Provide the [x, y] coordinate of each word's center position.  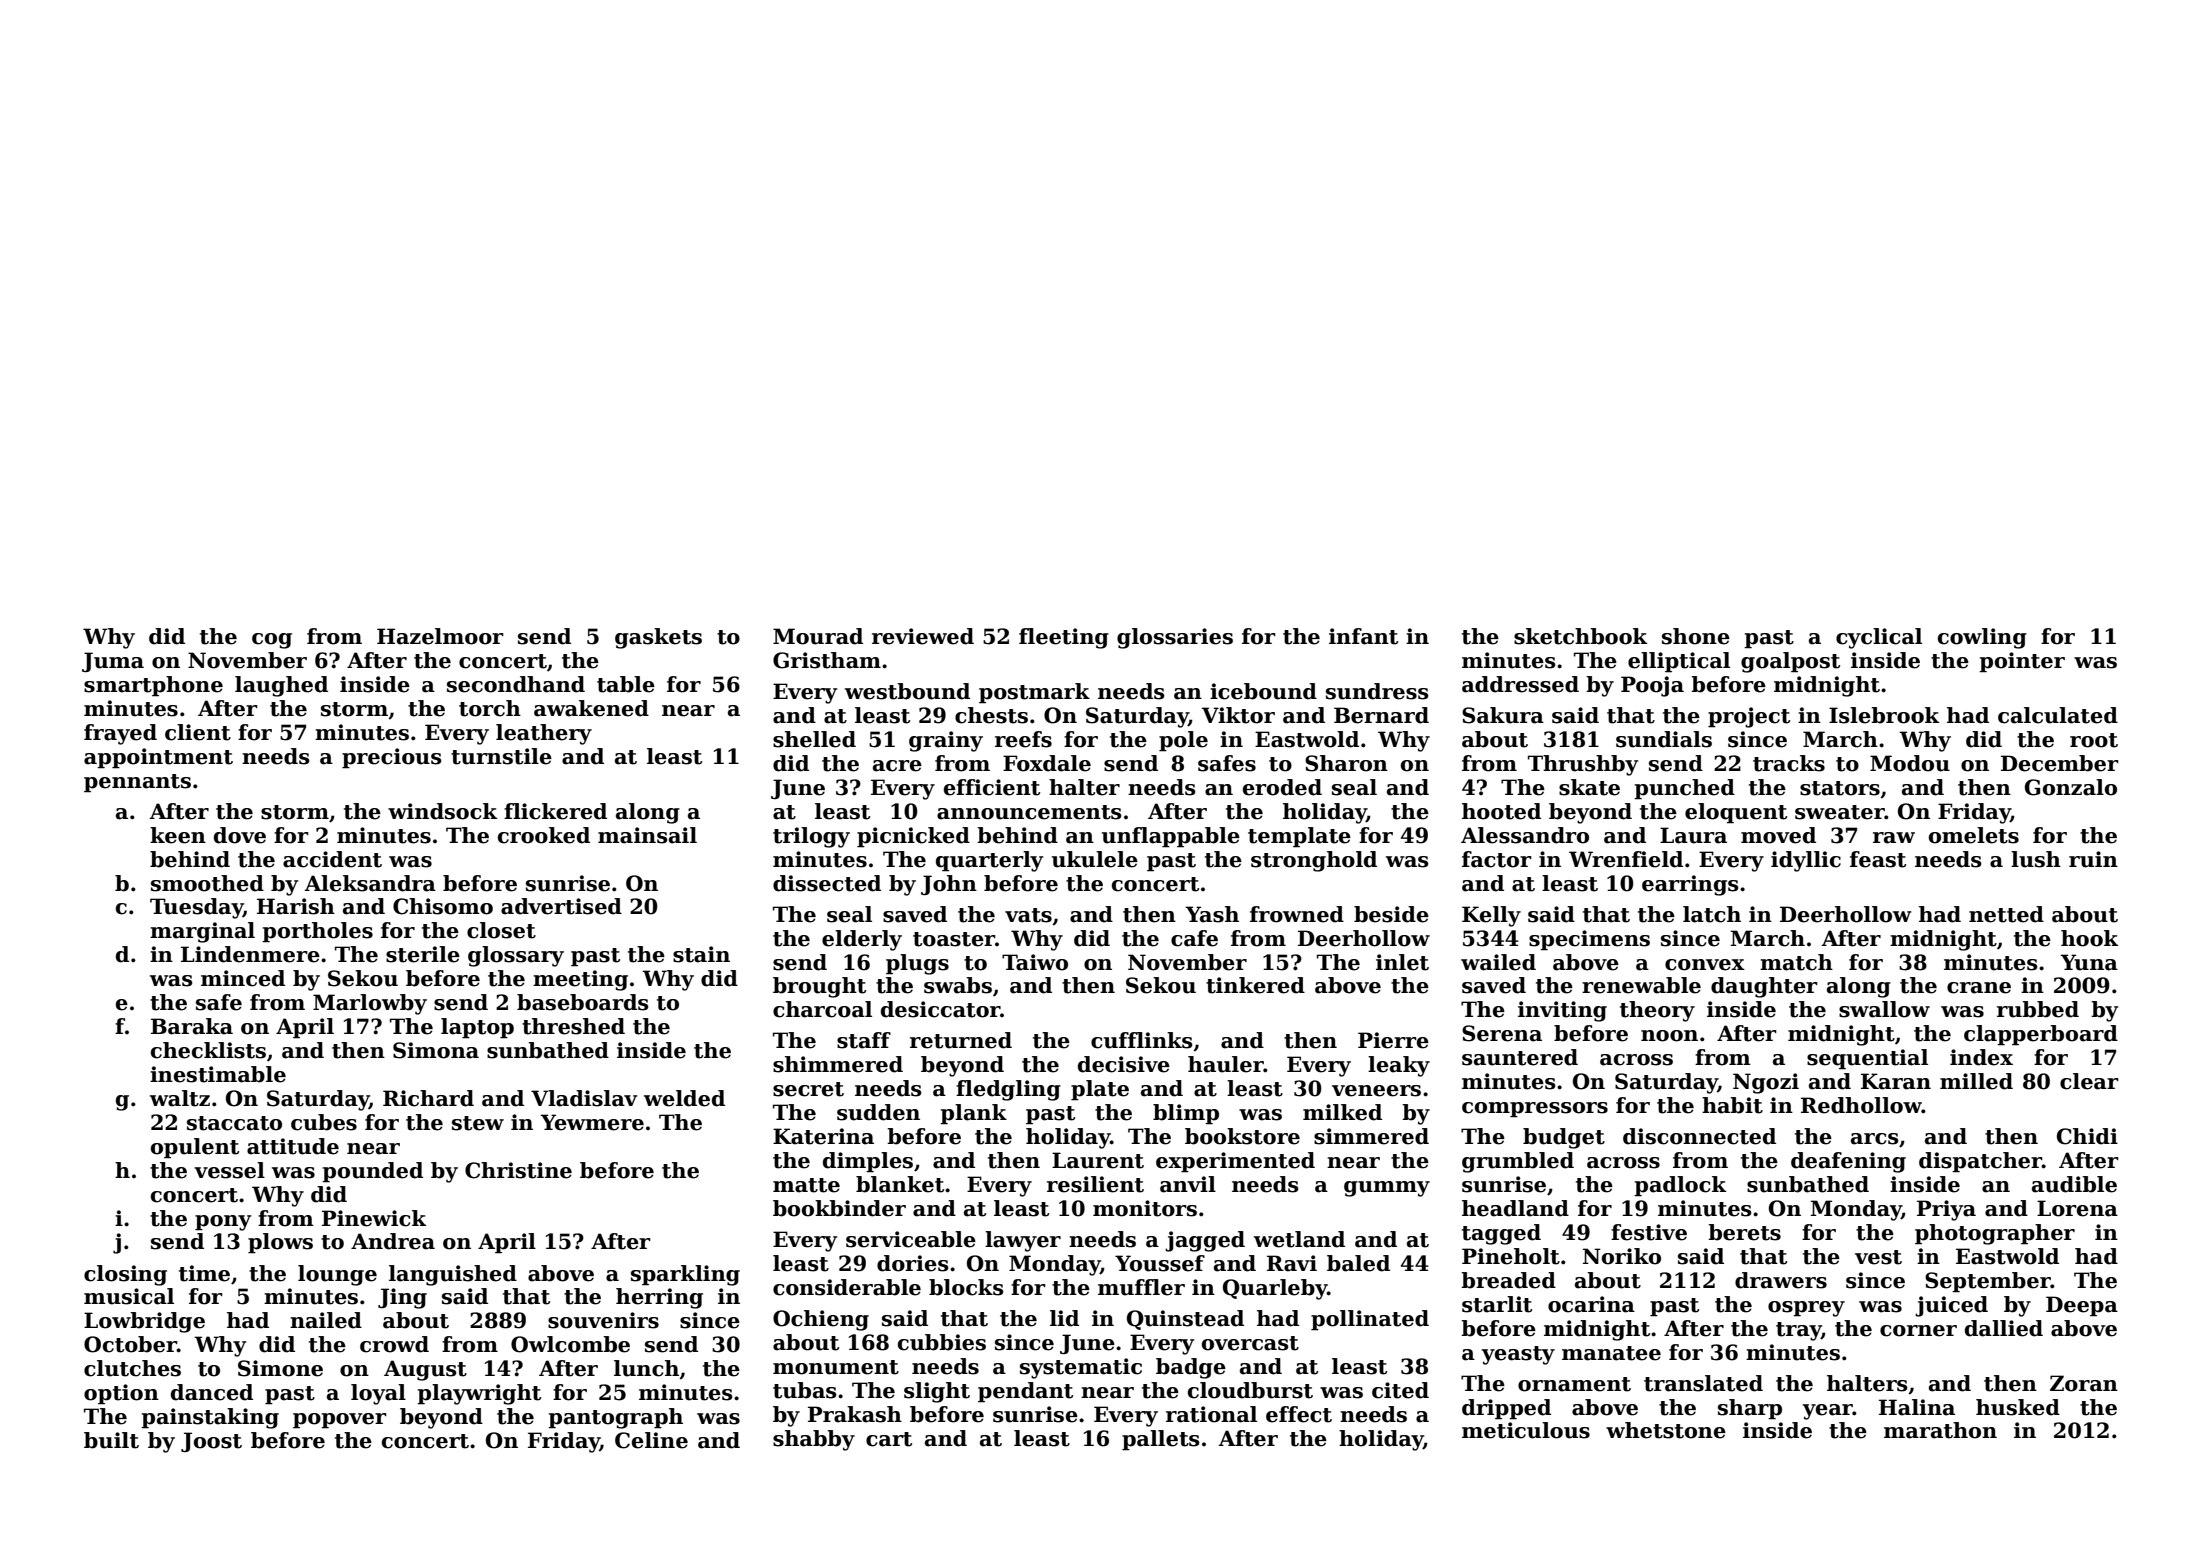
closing [125, 1275]
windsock [442, 811]
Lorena [2077, 1208]
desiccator [941, 1009]
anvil [1188, 1184]
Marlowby [370, 1004]
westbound [907, 691]
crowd [394, 1344]
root [2094, 740]
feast [1878, 859]
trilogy [811, 837]
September [1988, 1282]
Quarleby [1275, 1289]
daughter [1764, 987]
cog [272, 641]
